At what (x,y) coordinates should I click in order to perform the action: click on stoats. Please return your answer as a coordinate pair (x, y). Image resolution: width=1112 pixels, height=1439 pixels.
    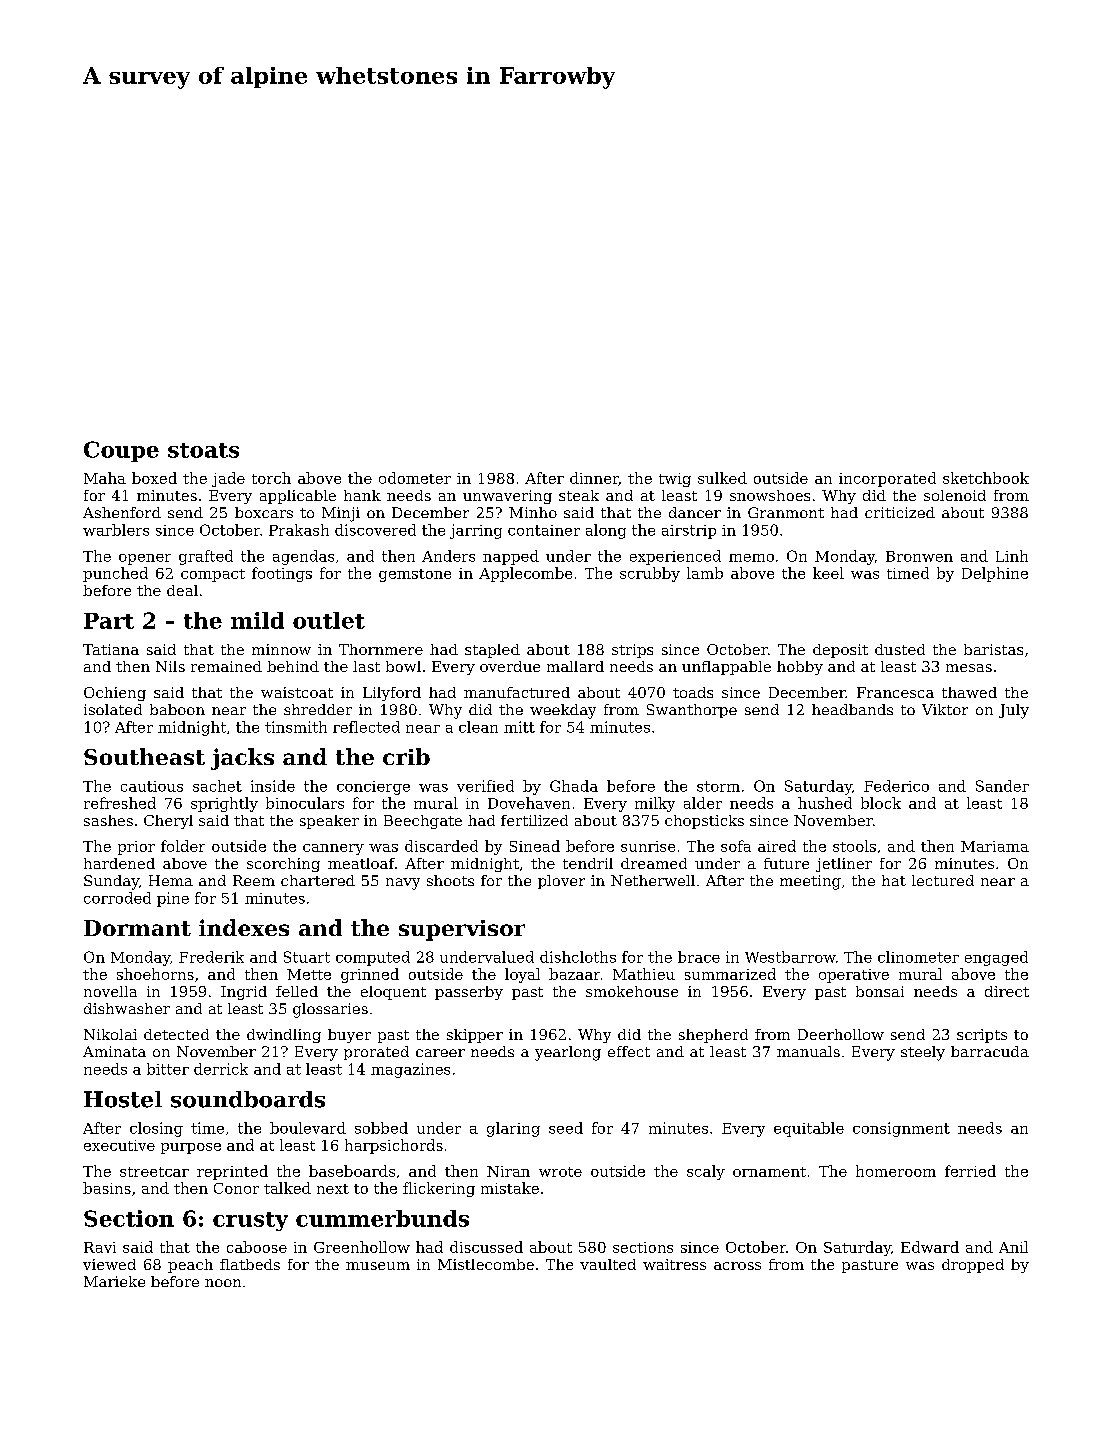
    Looking at the image, I should click on (203, 450).
